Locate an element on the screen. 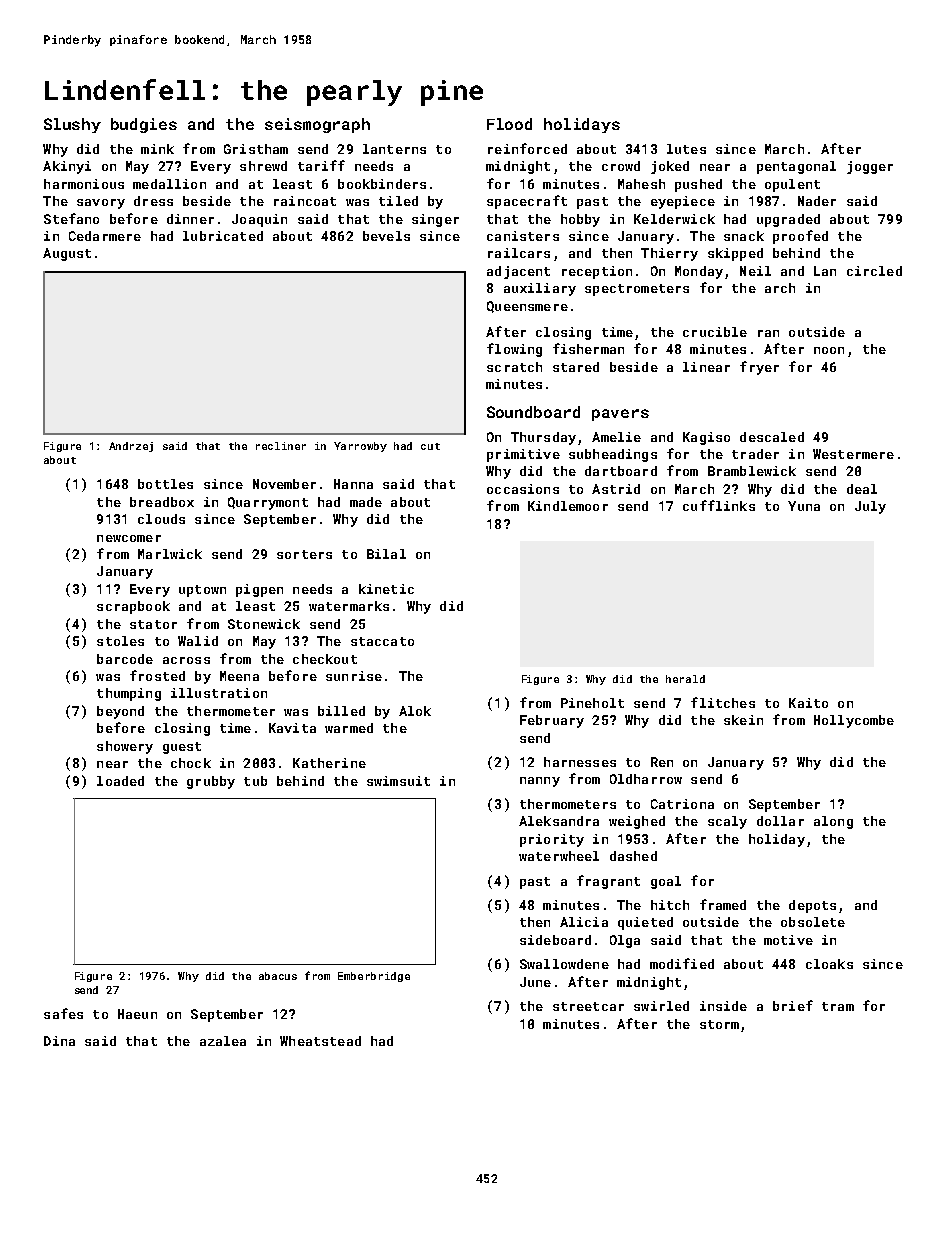  lutes is located at coordinates (686, 149).
